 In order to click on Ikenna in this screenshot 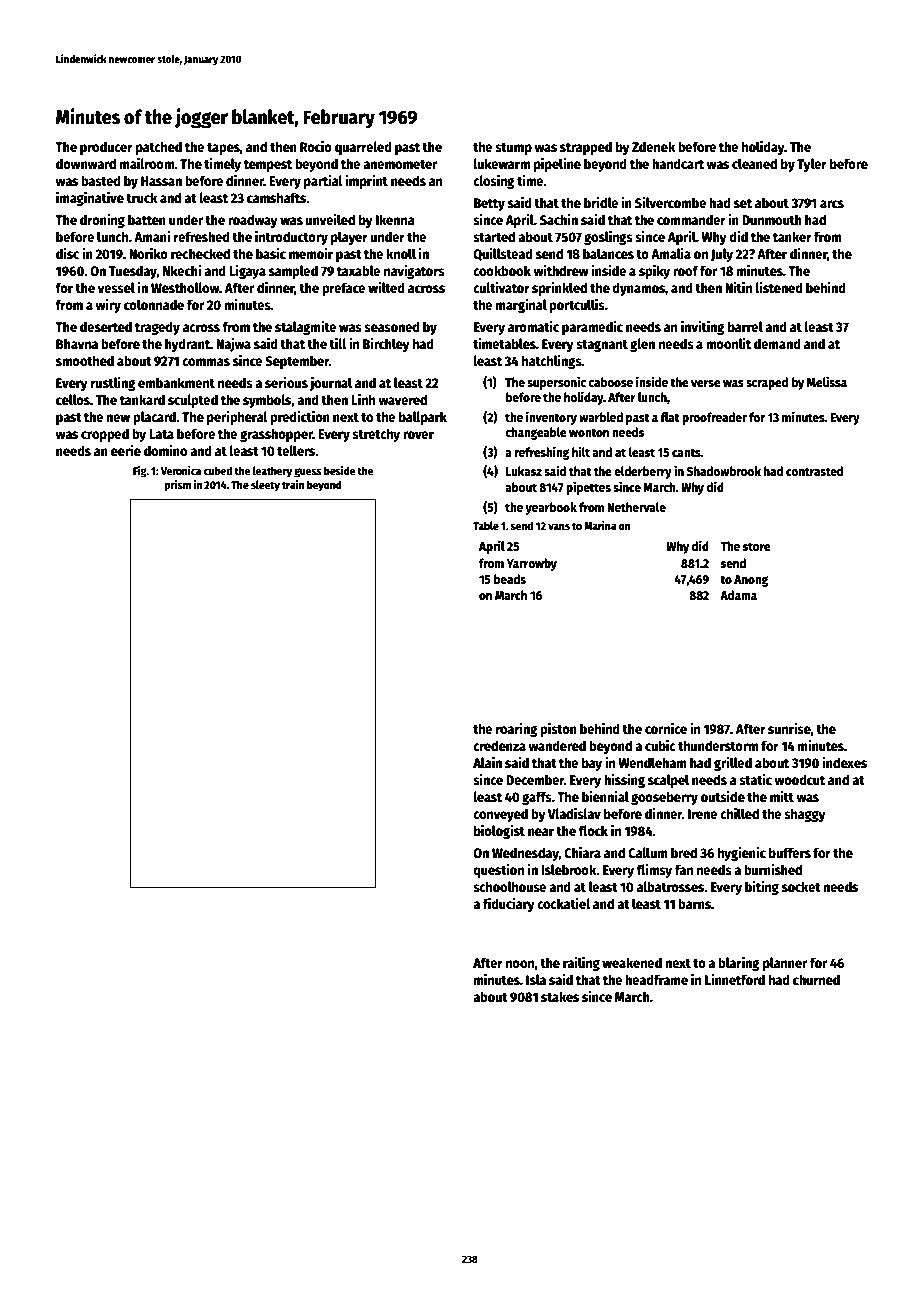, I will do `click(395, 219)`.
